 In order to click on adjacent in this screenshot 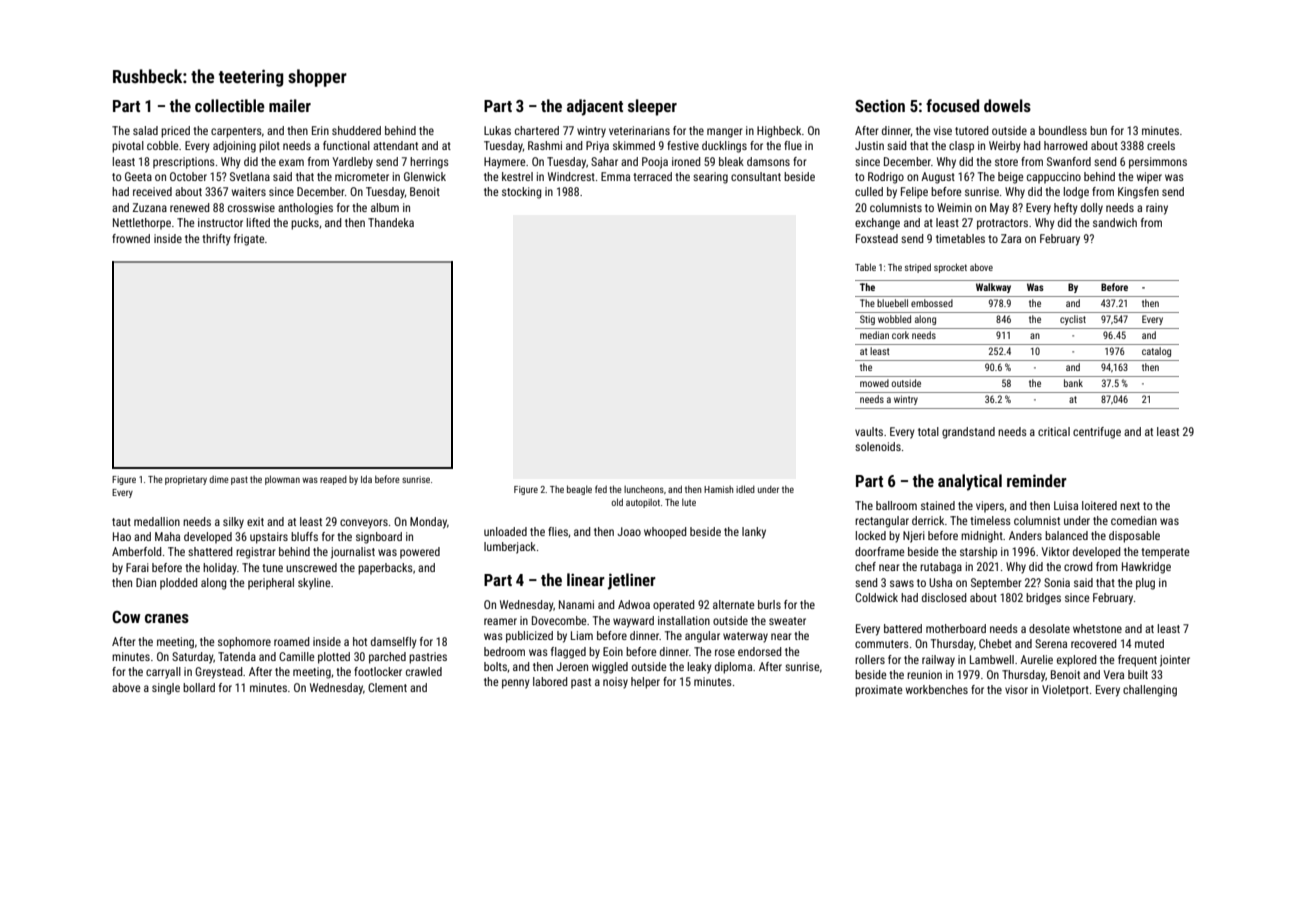, I will do `click(595, 107)`.
